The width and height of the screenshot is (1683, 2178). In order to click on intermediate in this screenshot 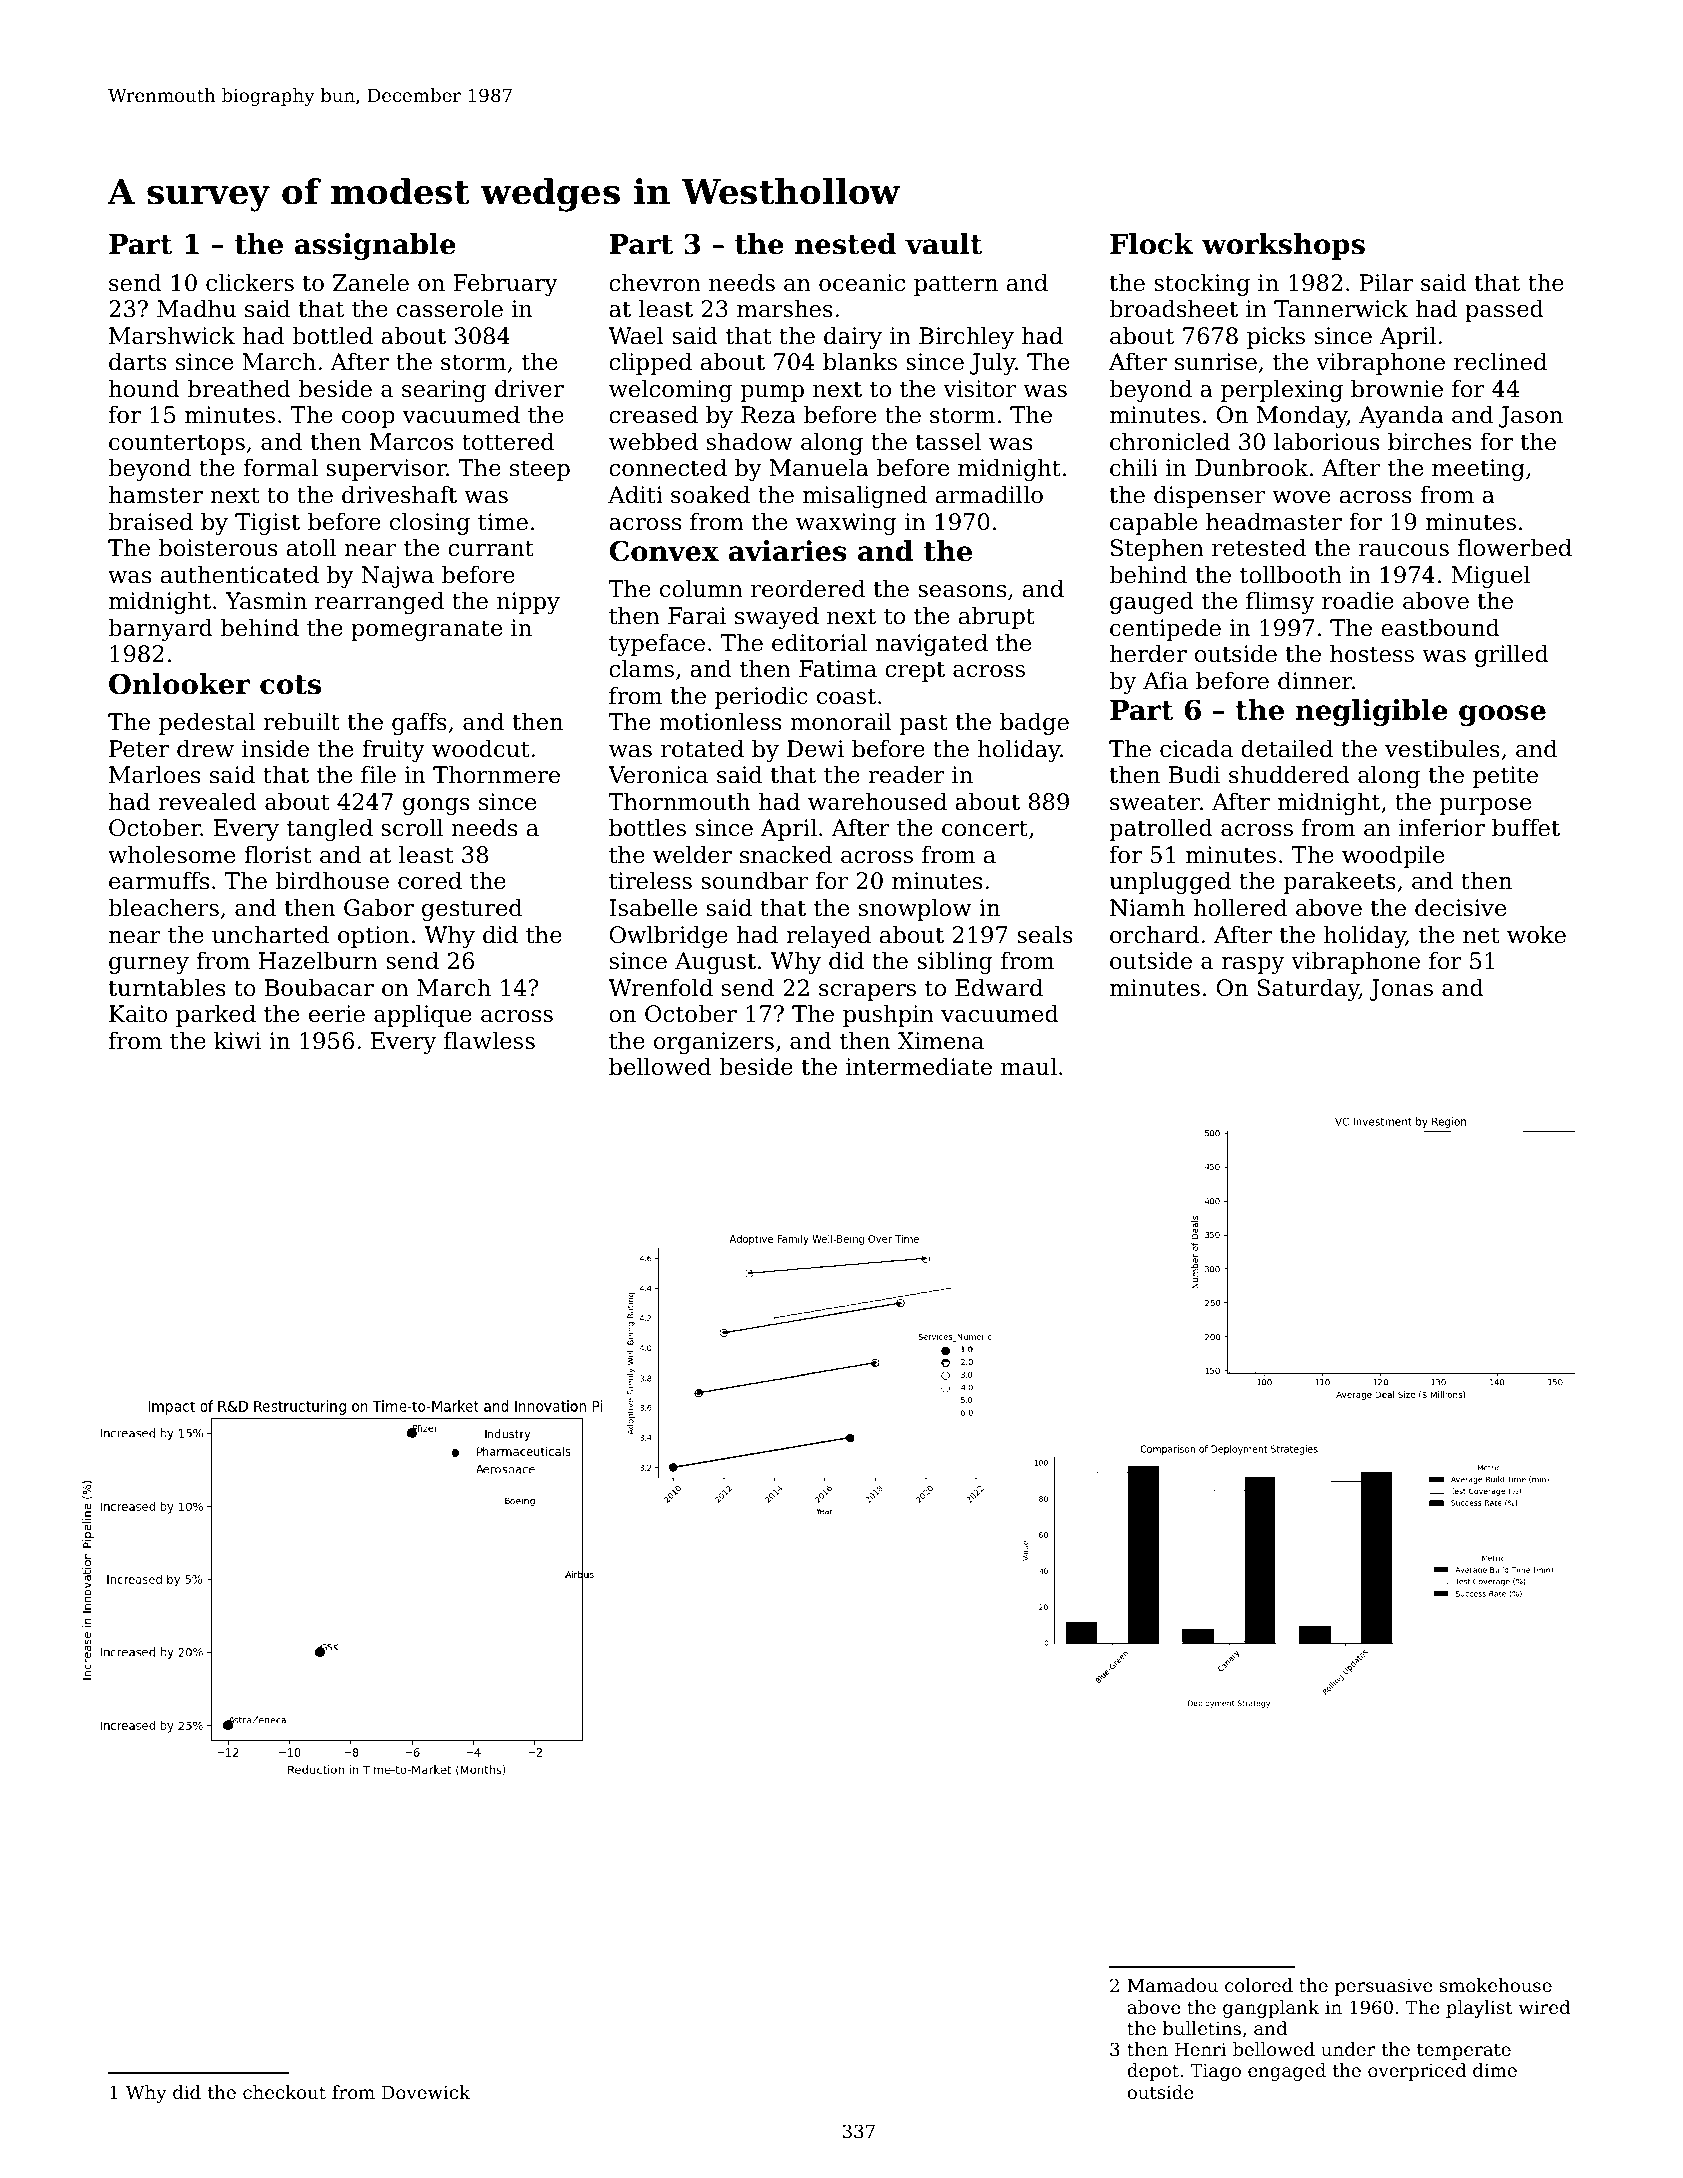, I will do `click(919, 1067)`.
